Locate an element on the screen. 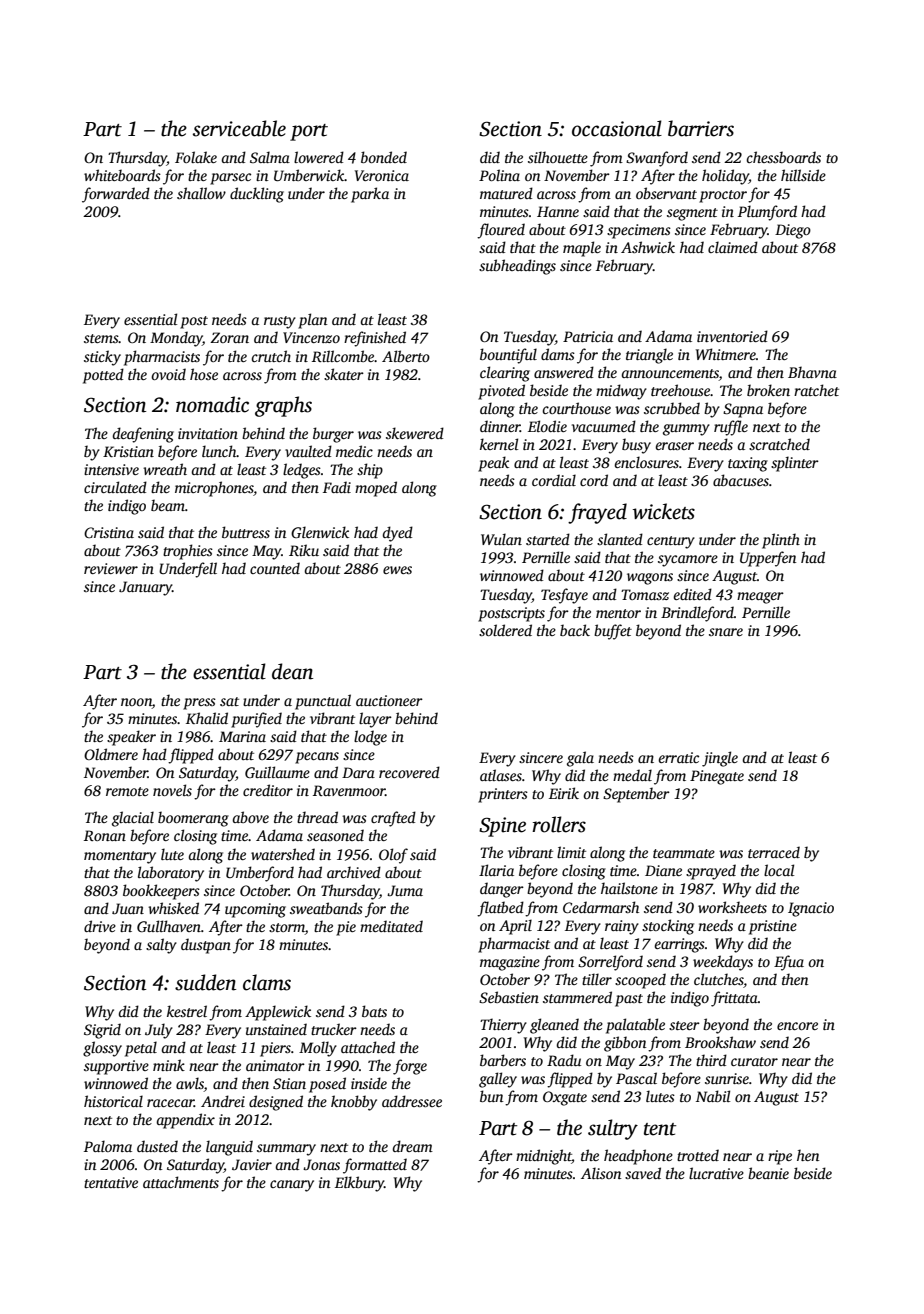 This screenshot has height=1314, width=924. buttress is located at coordinates (246, 532).
